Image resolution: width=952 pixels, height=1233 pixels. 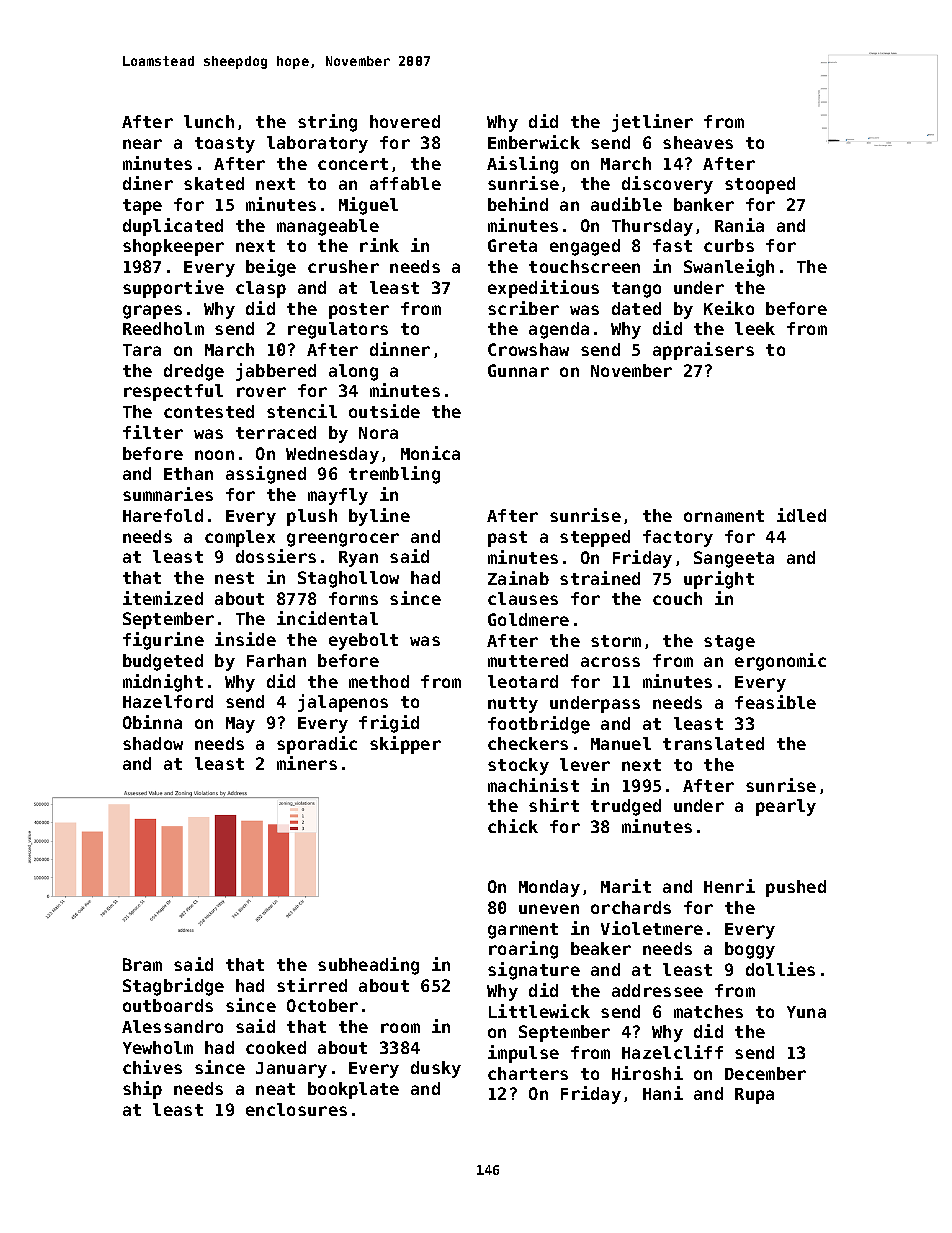 I want to click on Harefold, so click(x=163, y=515).
